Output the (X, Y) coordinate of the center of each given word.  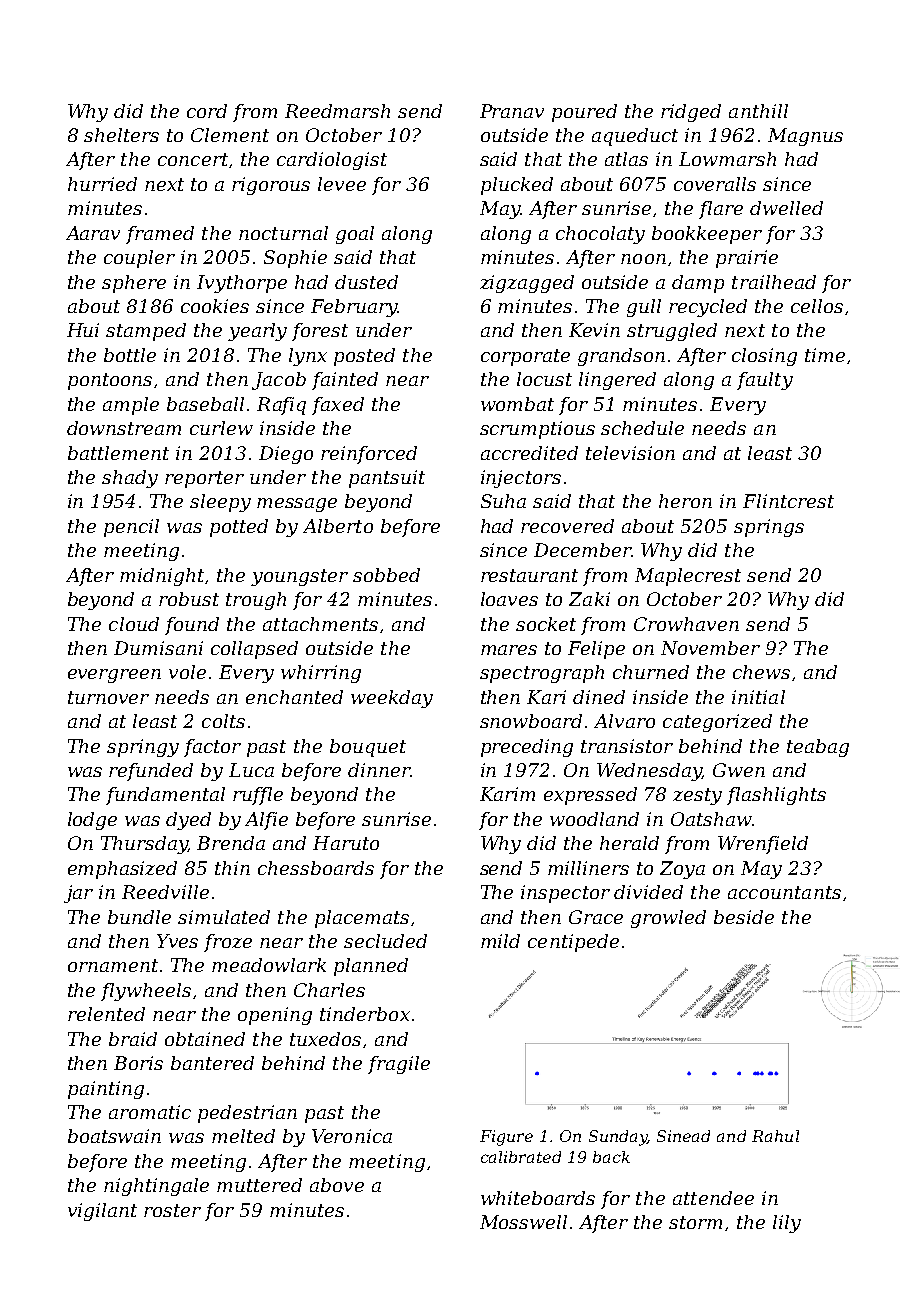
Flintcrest (788, 501)
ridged (691, 113)
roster (172, 1210)
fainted (345, 381)
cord (207, 111)
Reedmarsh (337, 111)
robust (189, 599)
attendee (713, 1198)
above (337, 1185)
